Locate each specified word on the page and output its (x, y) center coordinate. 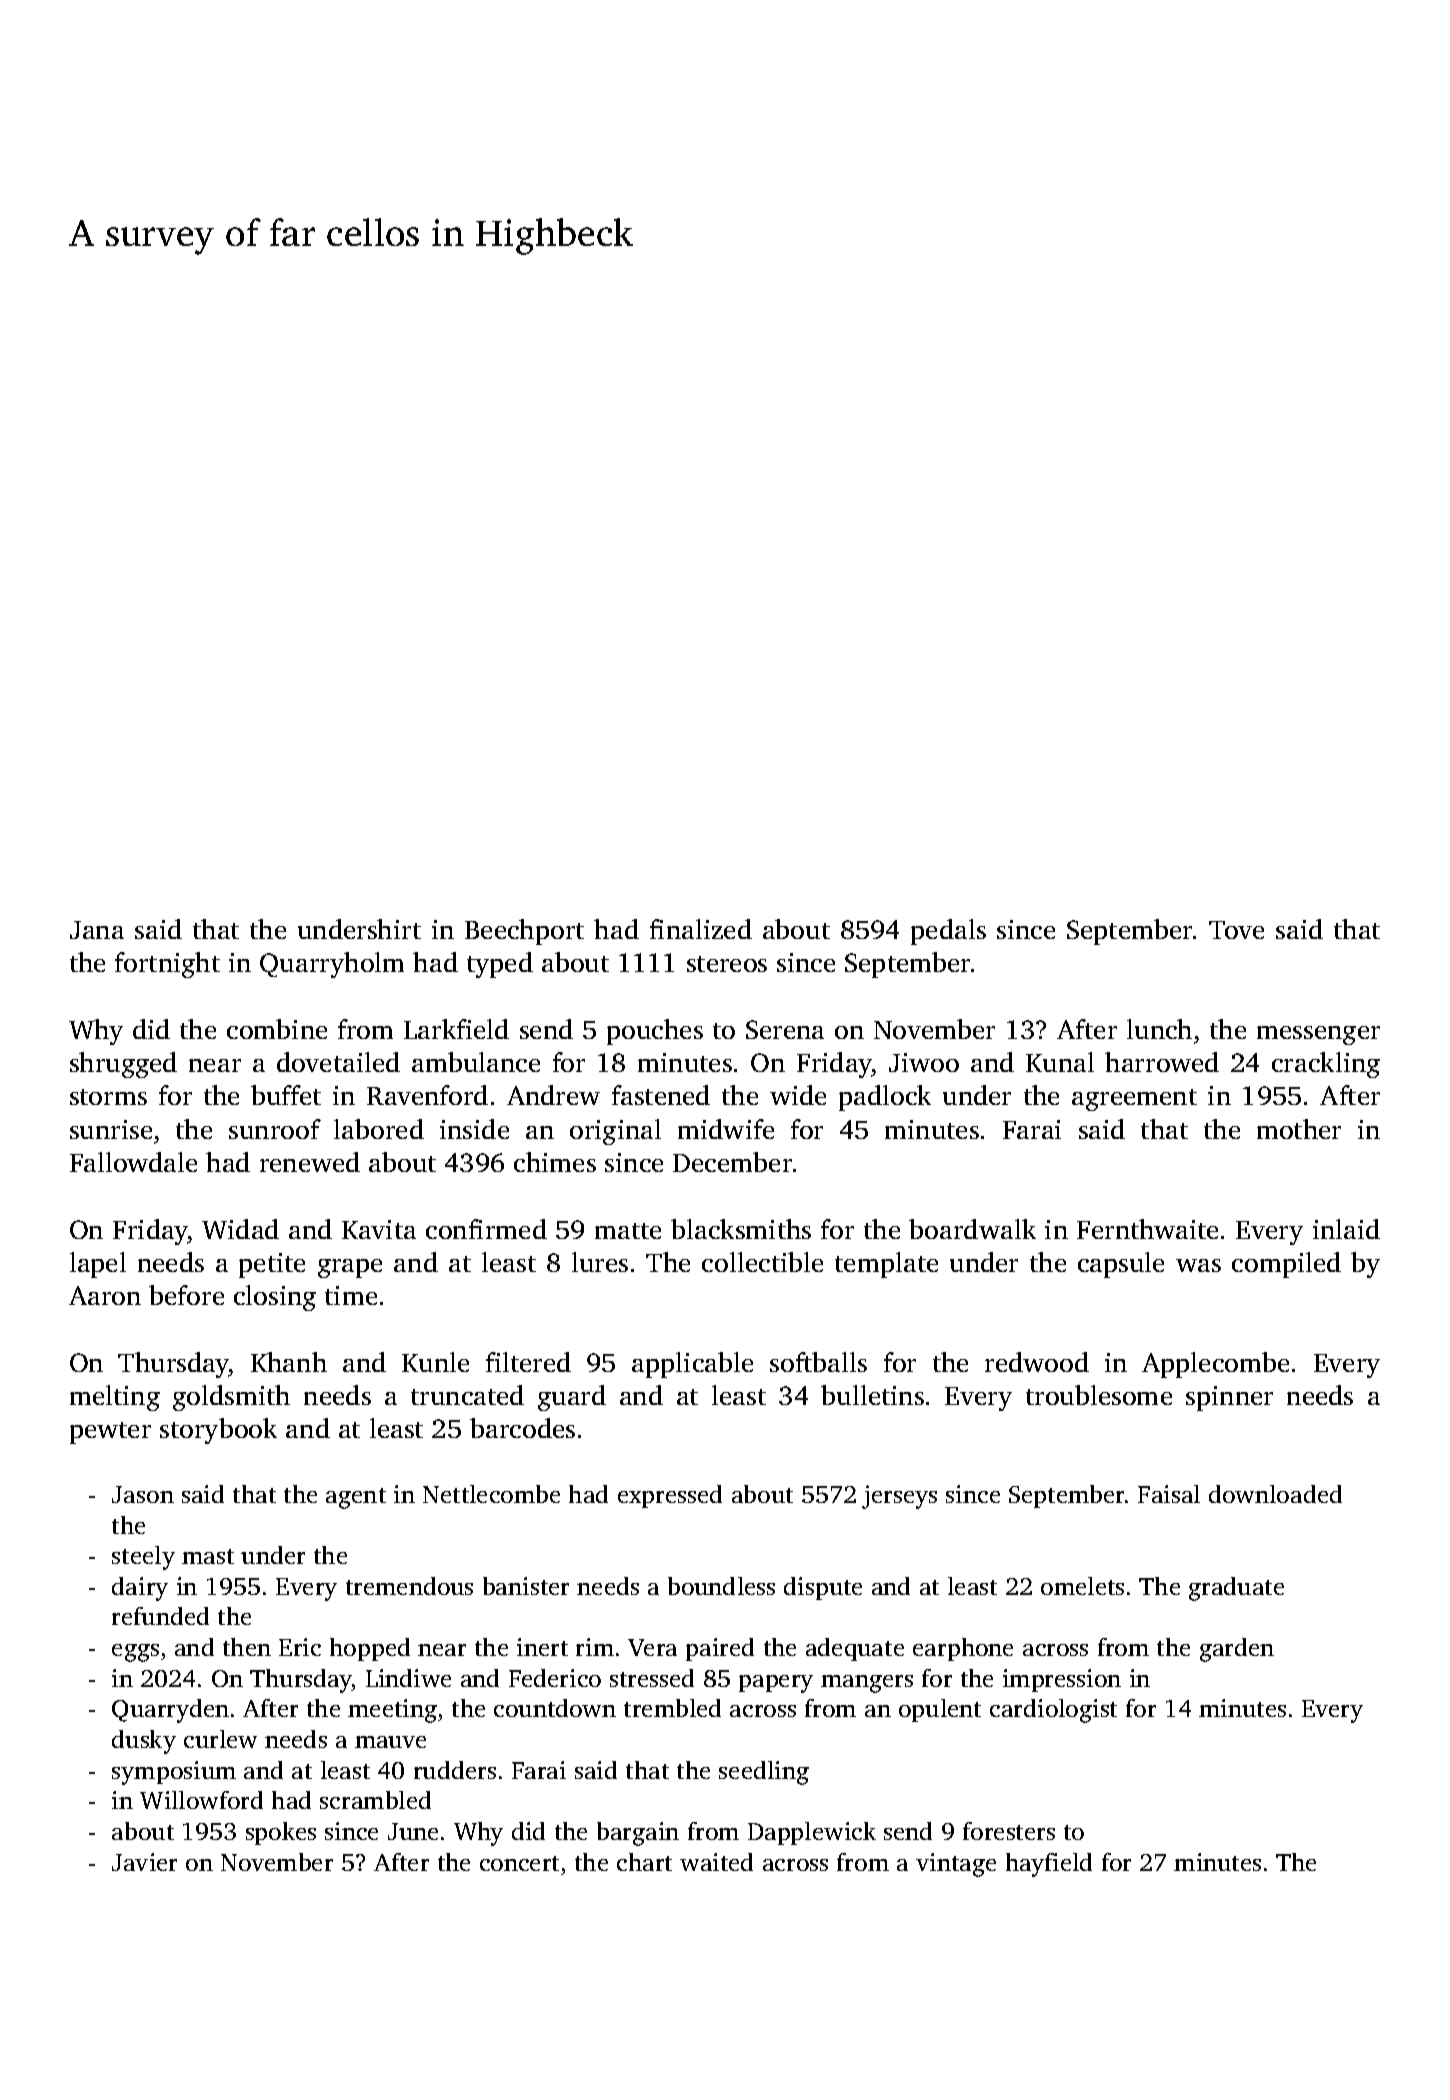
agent (356, 1498)
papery (776, 1684)
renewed (310, 1162)
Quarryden (170, 1711)
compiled (1286, 1265)
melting (115, 1398)
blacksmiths (741, 1229)
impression (1062, 1680)
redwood (1037, 1362)
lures (600, 1262)
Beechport (524, 932)
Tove (1236, 930)
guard (572, 1398)
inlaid (1346, 1229)
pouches (655, 1032)
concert (519, 1863)
